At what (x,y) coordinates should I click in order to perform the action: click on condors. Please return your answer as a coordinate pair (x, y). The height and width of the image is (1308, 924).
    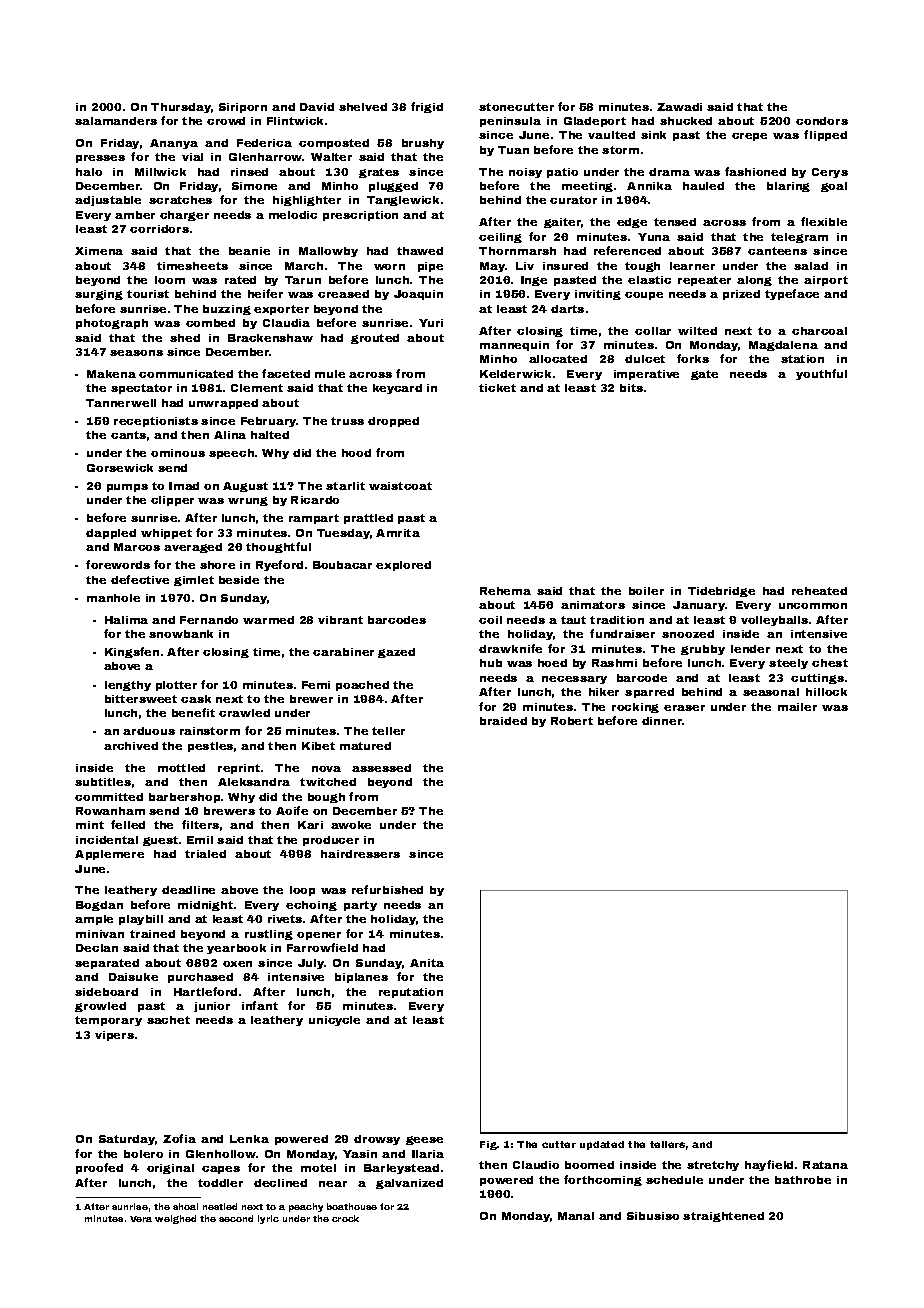
    Looking at the image, I should click on (822, 121).
